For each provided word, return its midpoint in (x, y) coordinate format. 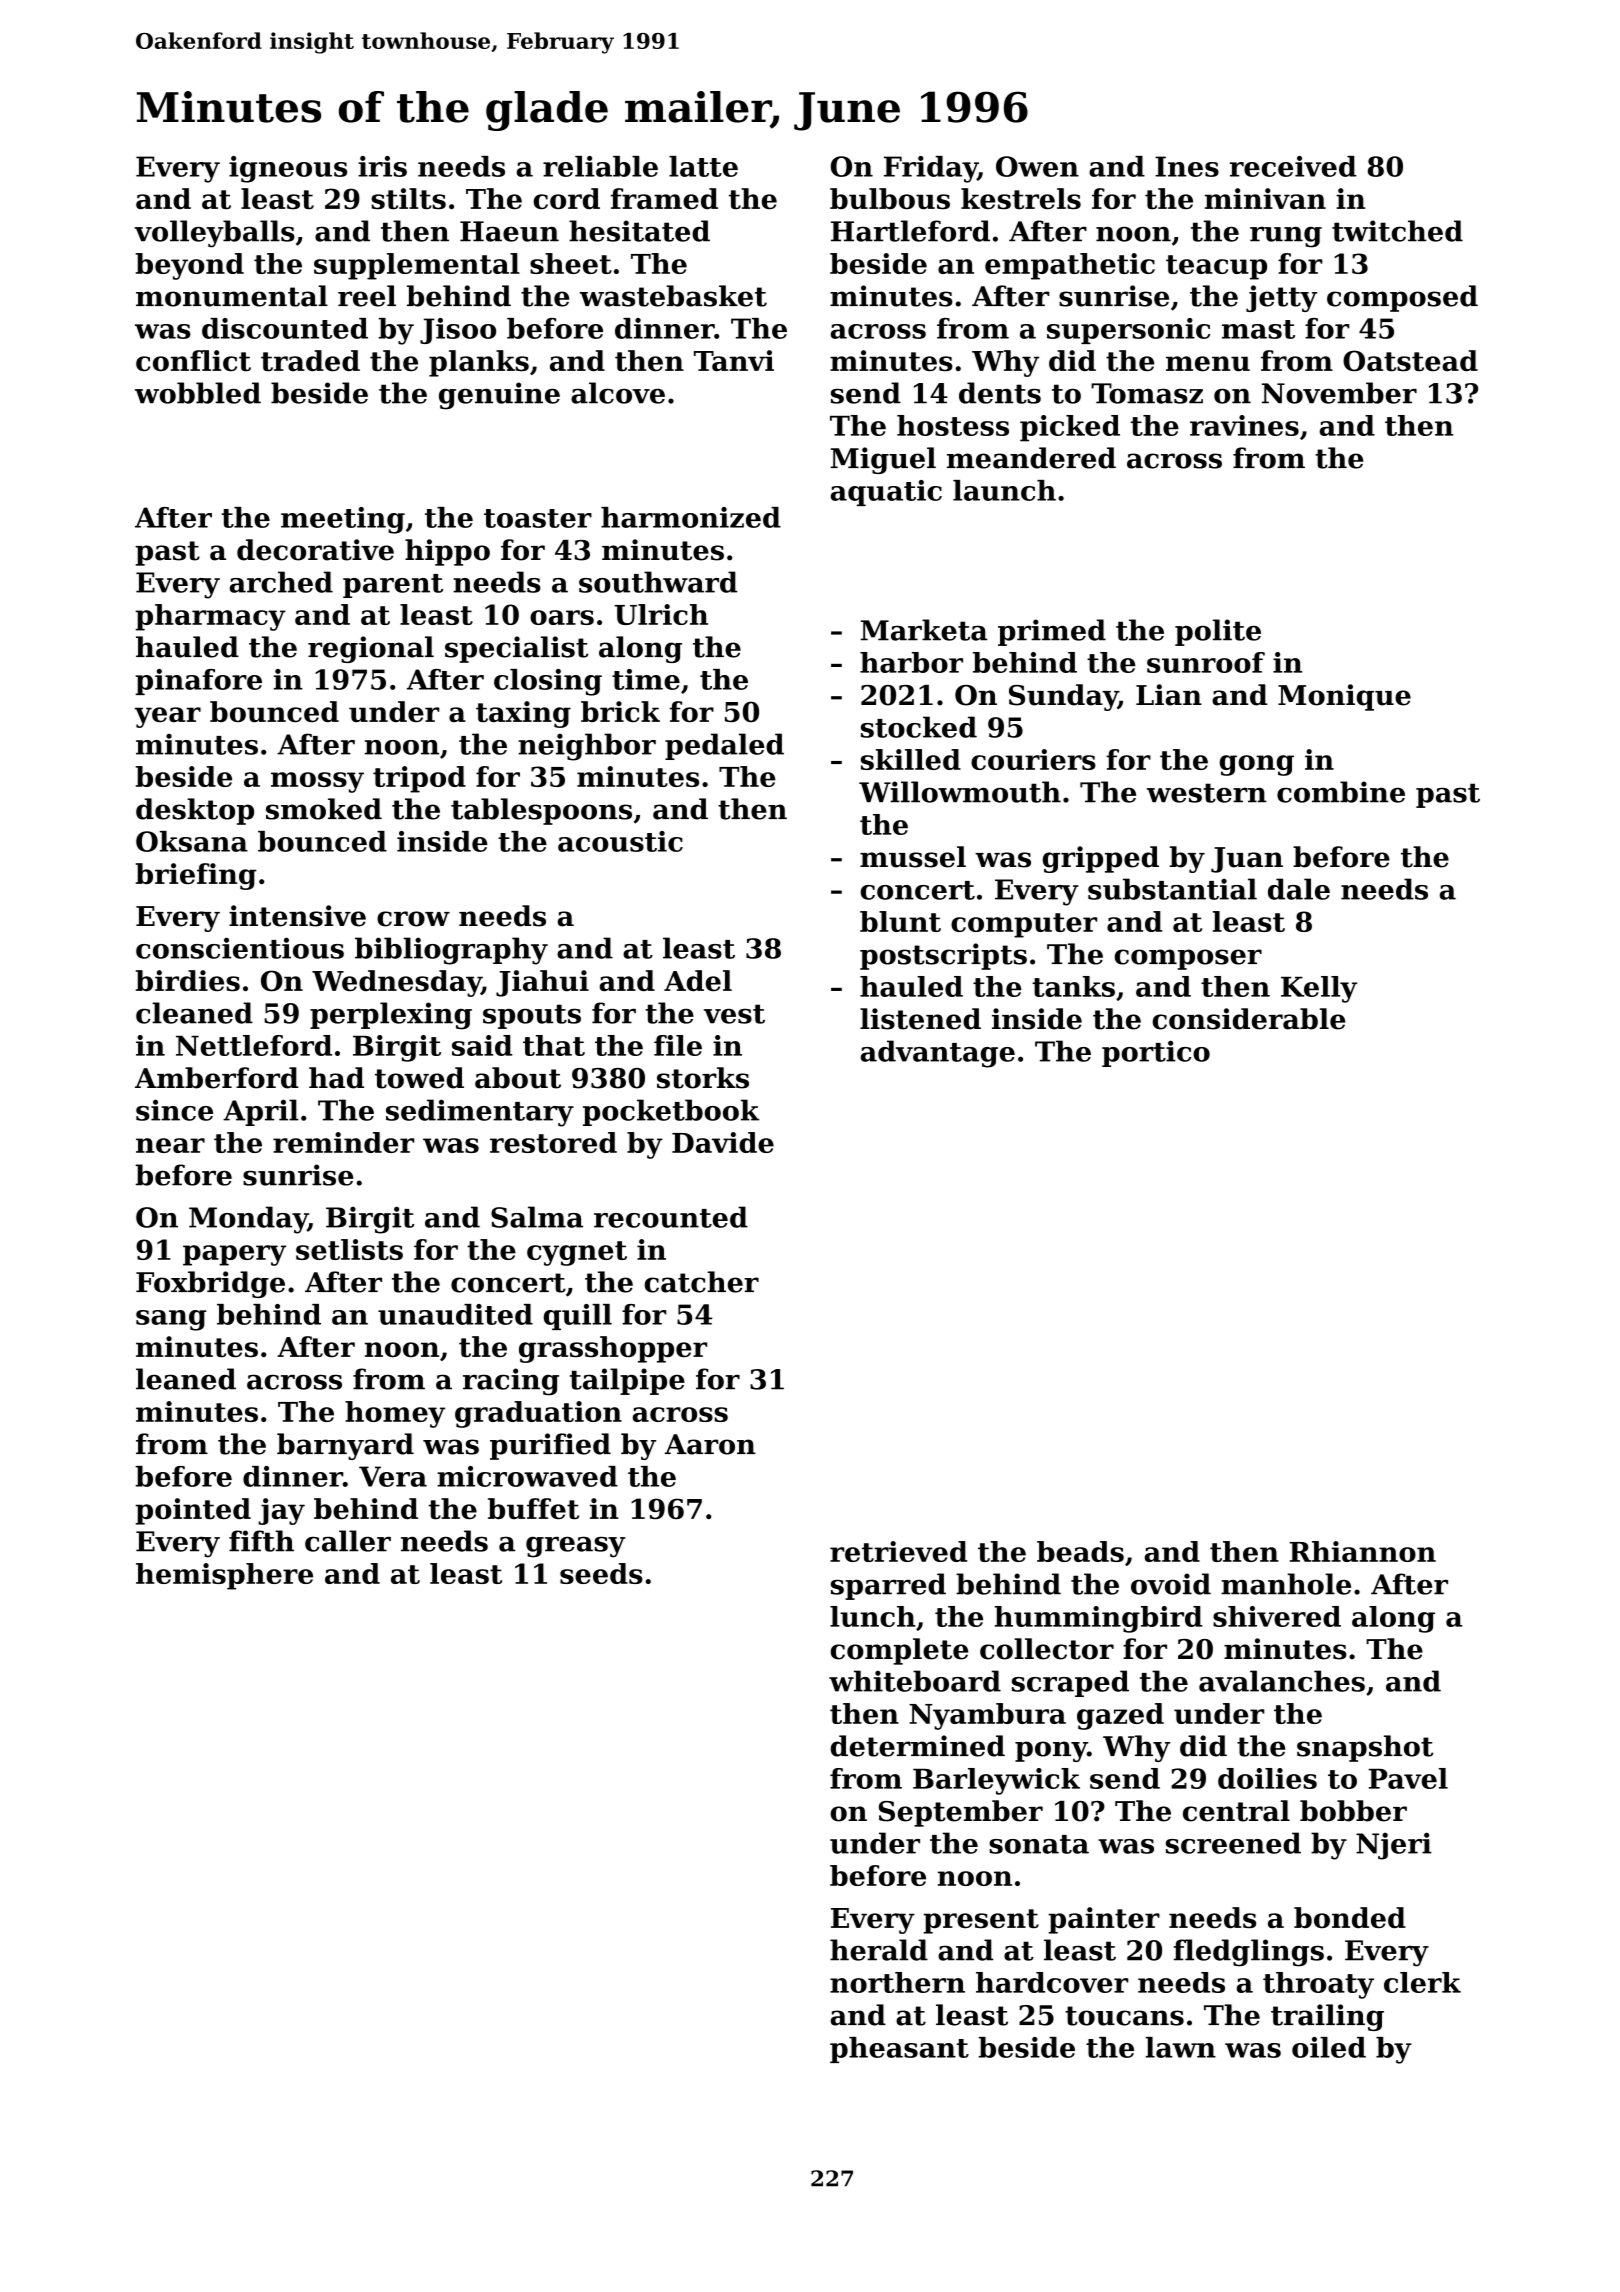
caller (348, 1541)
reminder (343, 1142)
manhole (1286, 1584)
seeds (601, 1573)
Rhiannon (1363, 1551)
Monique (1344, 697)
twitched (1397, 231)
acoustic (620, 841)
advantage (938, 1054)
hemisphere (224, 1576)
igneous (288, 169)
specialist (516, 649)
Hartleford (910, 231)
